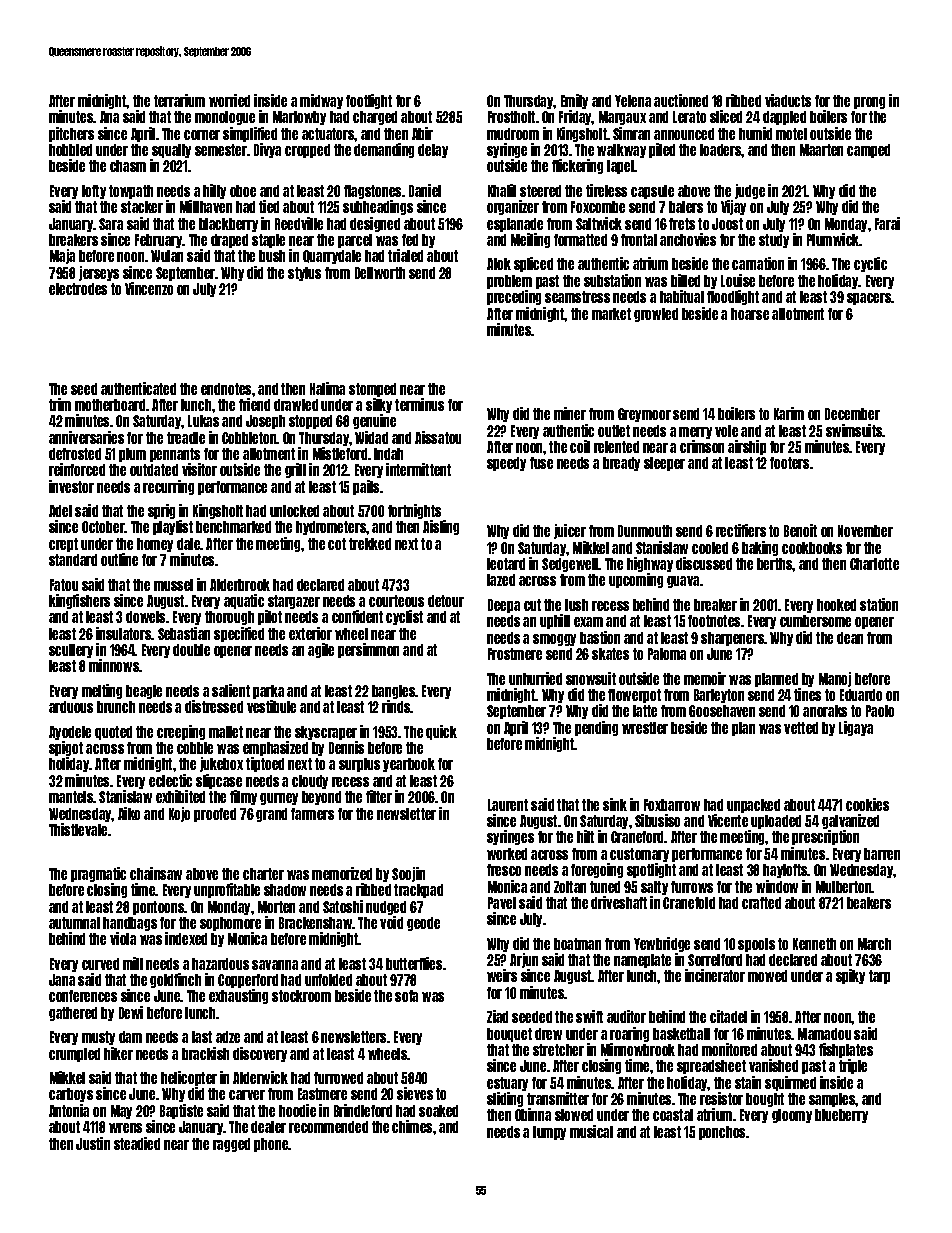 This screenshot has height=1233, width=952. What do you see at coordinates (554, 640) in the screenshot?
I see `smoggy` at bounding box center [554, 640].
